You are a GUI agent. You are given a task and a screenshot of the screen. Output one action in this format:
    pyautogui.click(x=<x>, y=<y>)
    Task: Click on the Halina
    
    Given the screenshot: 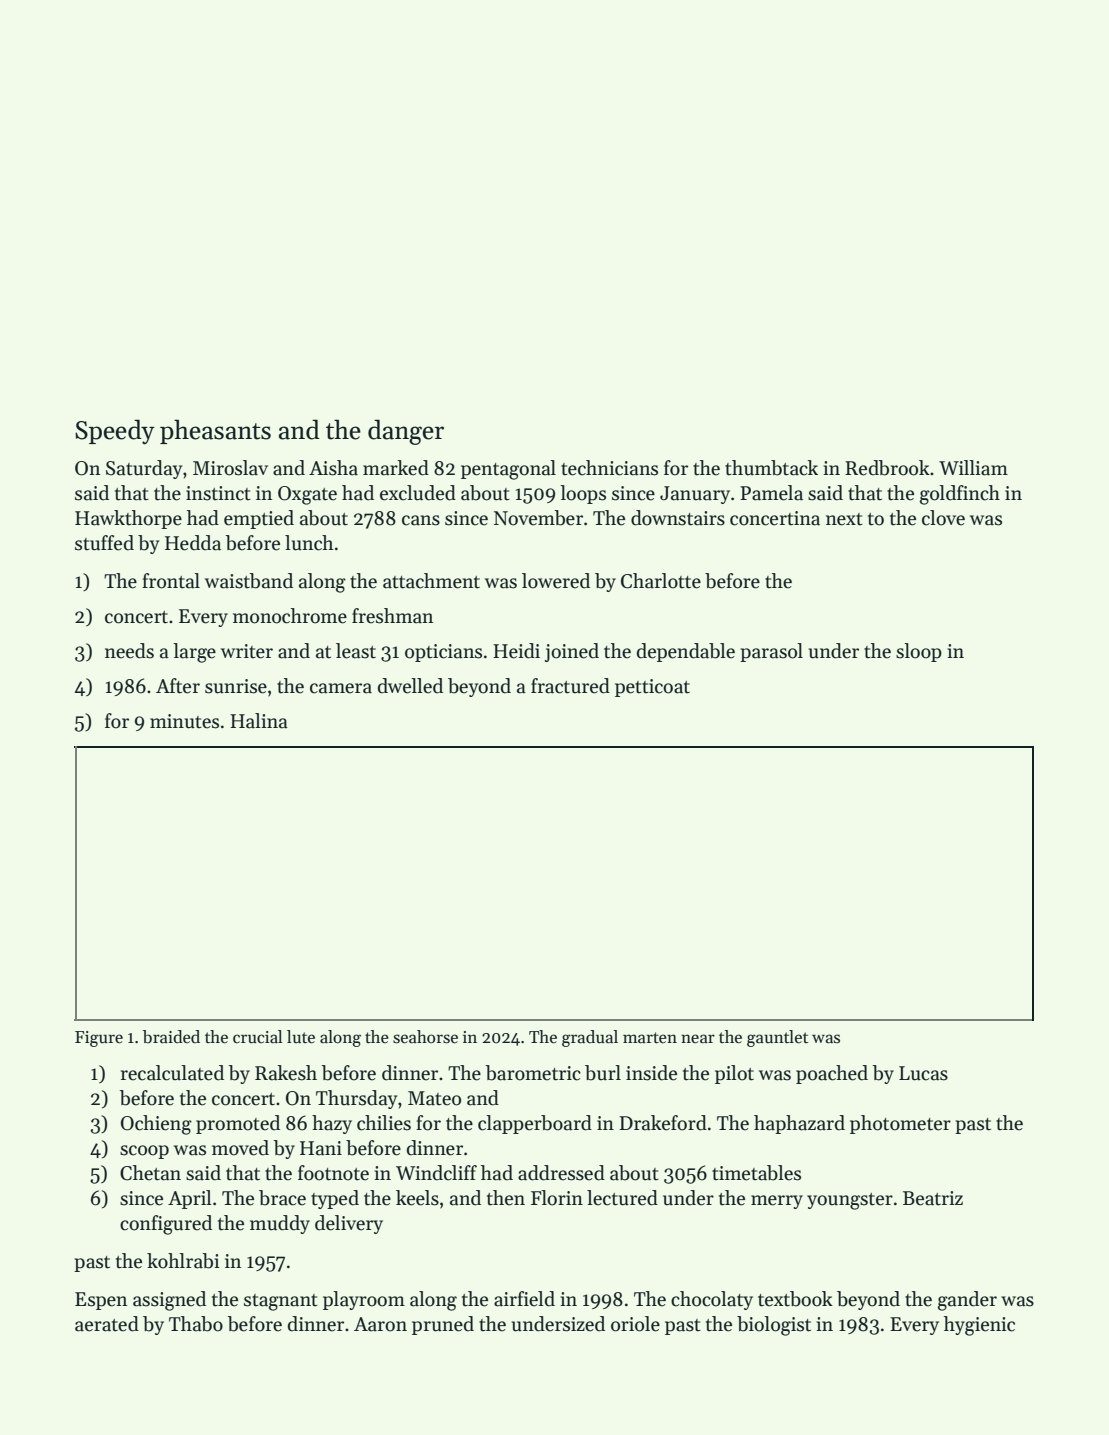 What is the action you would take?
    pyautogui.click(x=259, y=721)
